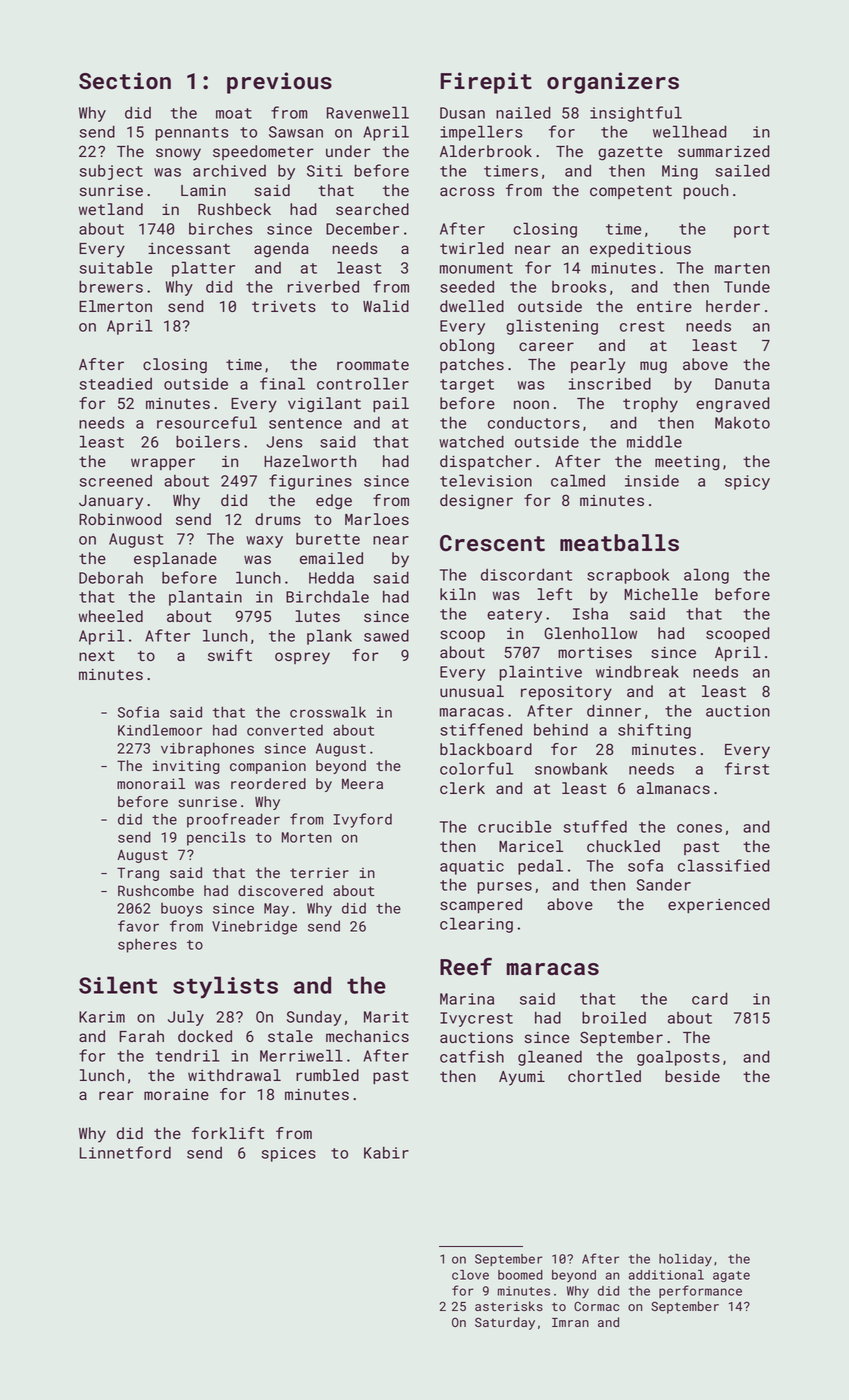 This screenshot has height=1400, width=849. I want to click on crosswalk, so click(328, 712).
